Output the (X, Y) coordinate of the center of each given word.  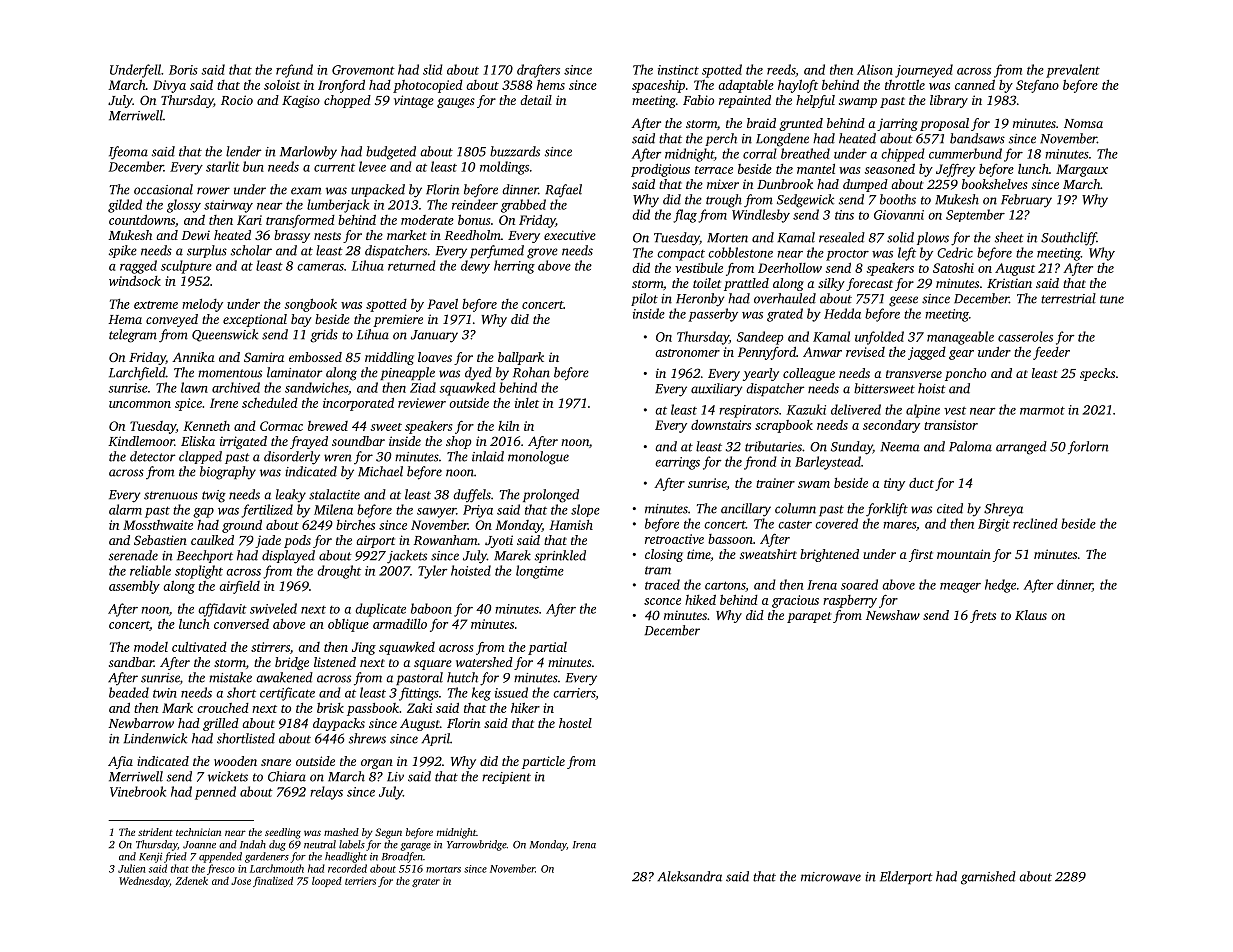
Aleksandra (689, 876)
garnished (988, 878)
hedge (1000, 586)
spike (123, 251)
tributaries (773, 446)
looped (327, 882)
